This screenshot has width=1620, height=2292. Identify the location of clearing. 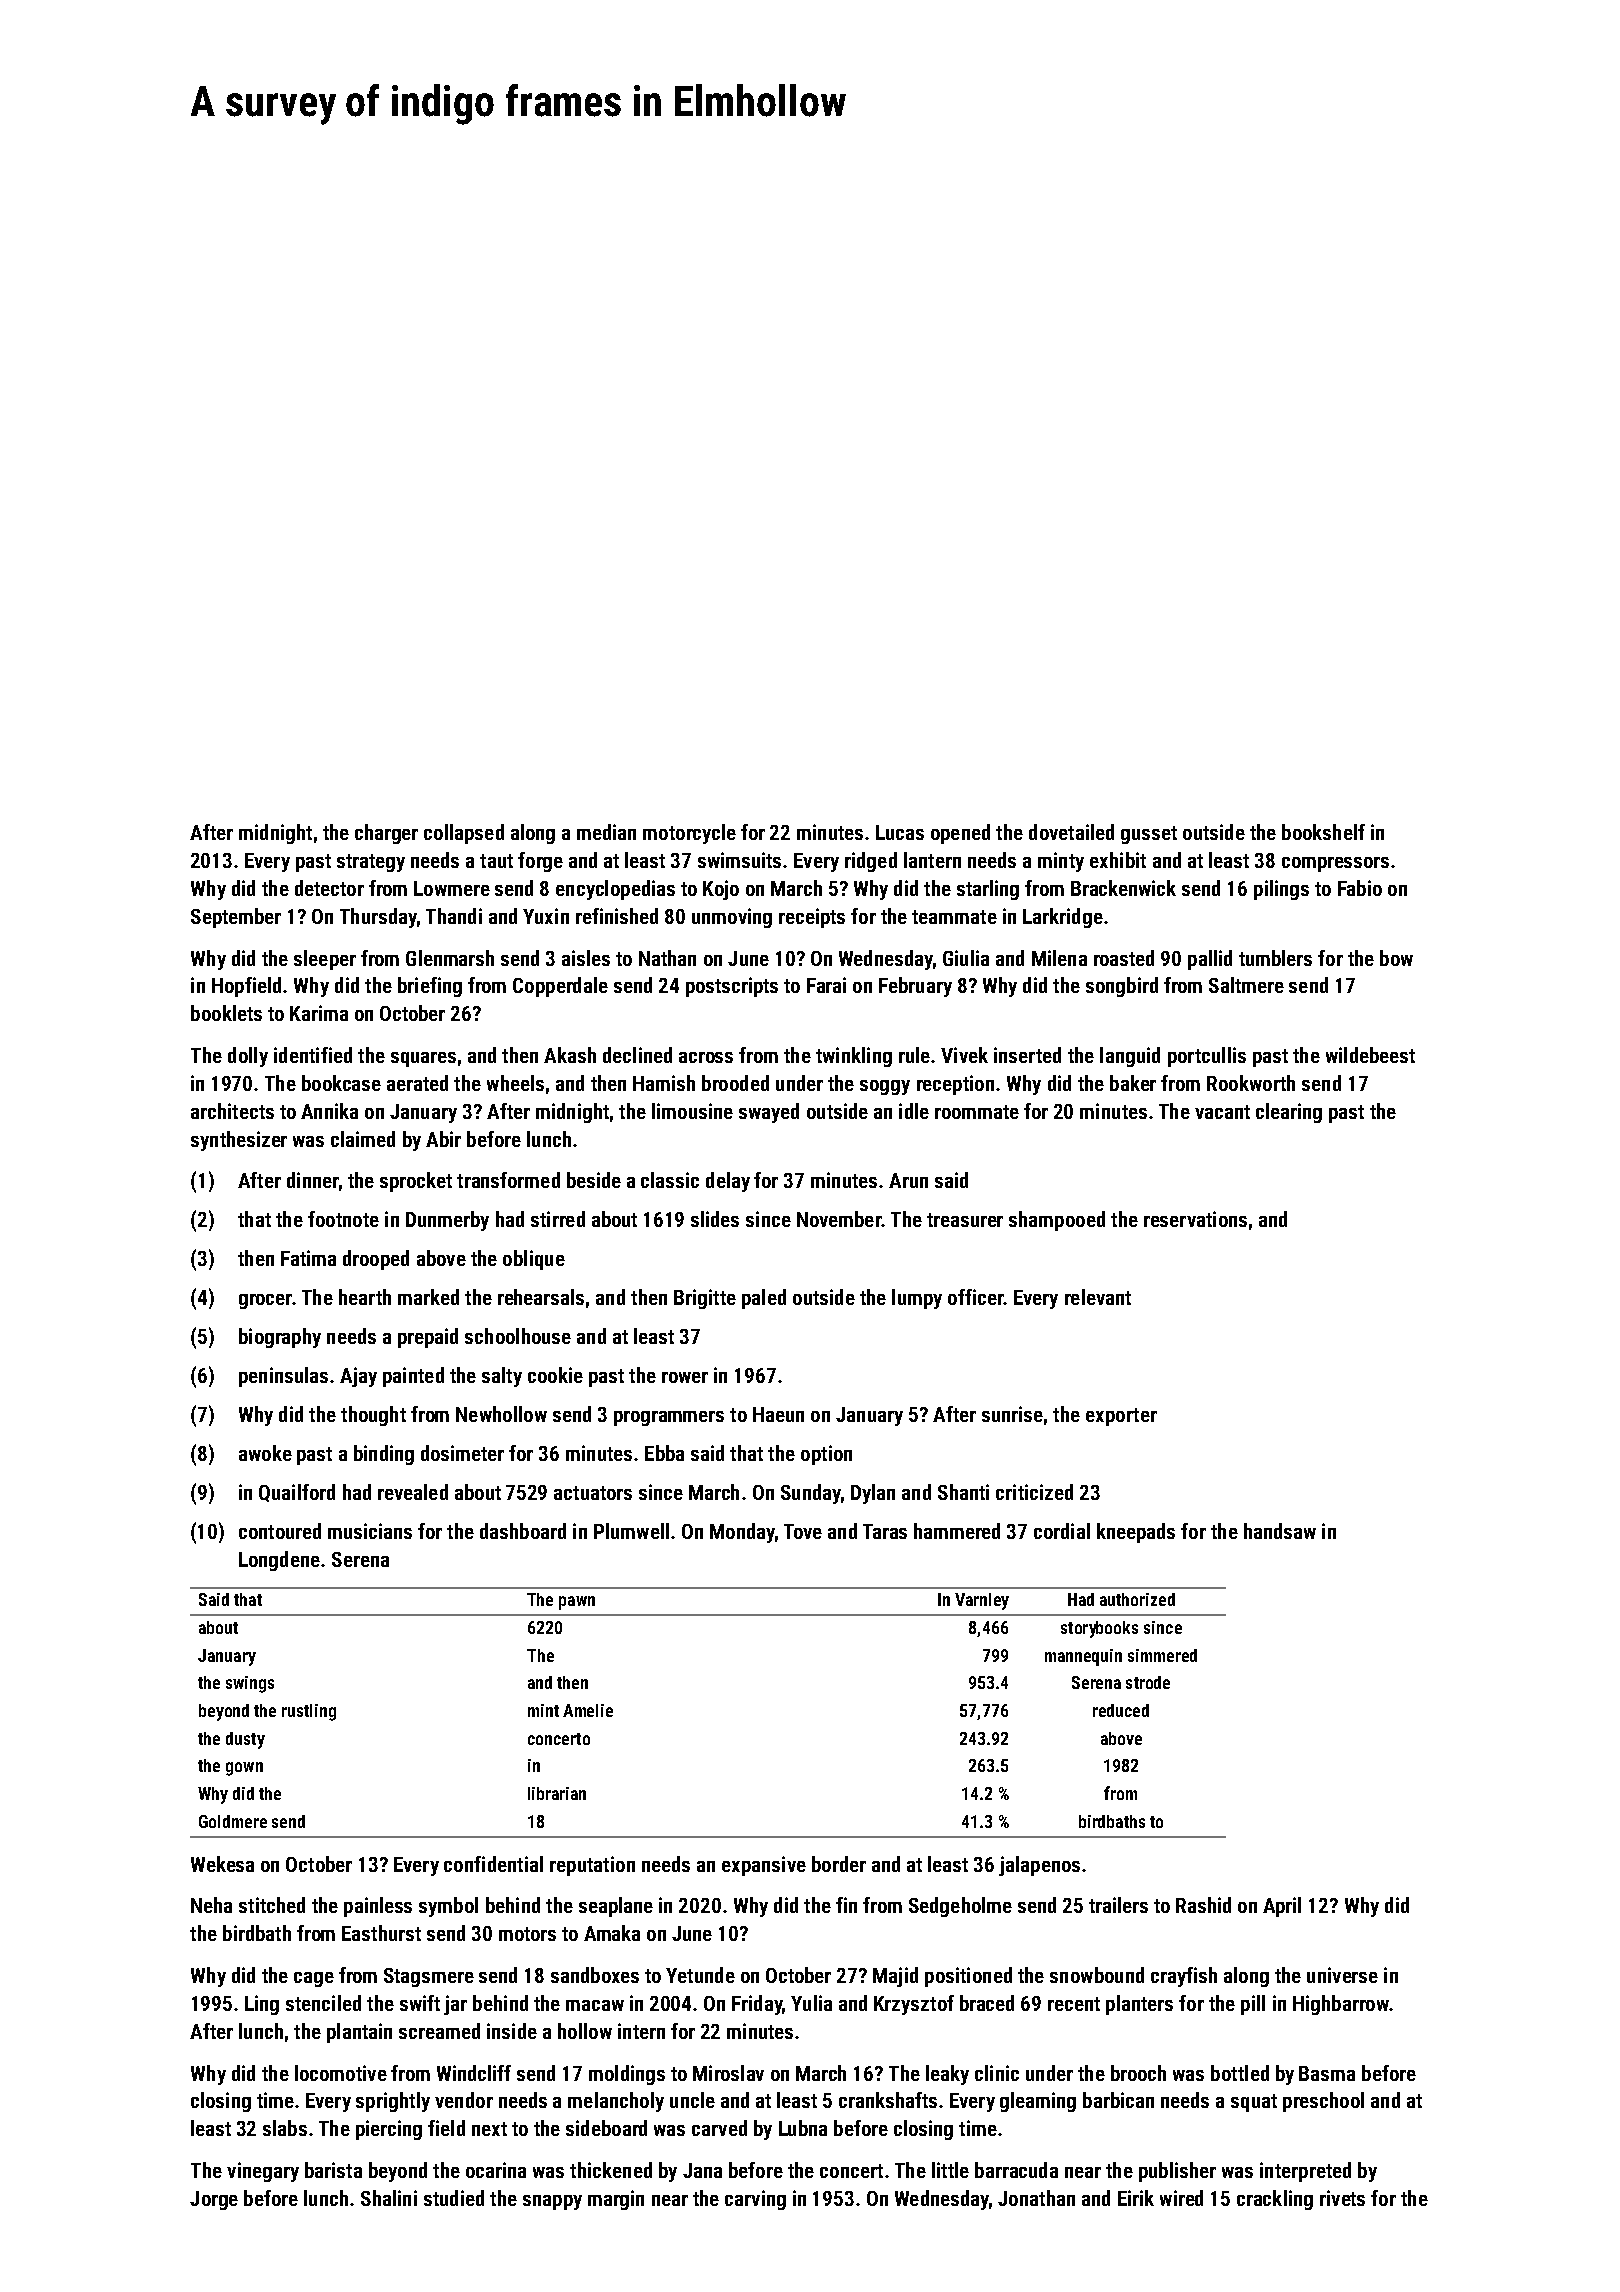
(1289, 1113).
